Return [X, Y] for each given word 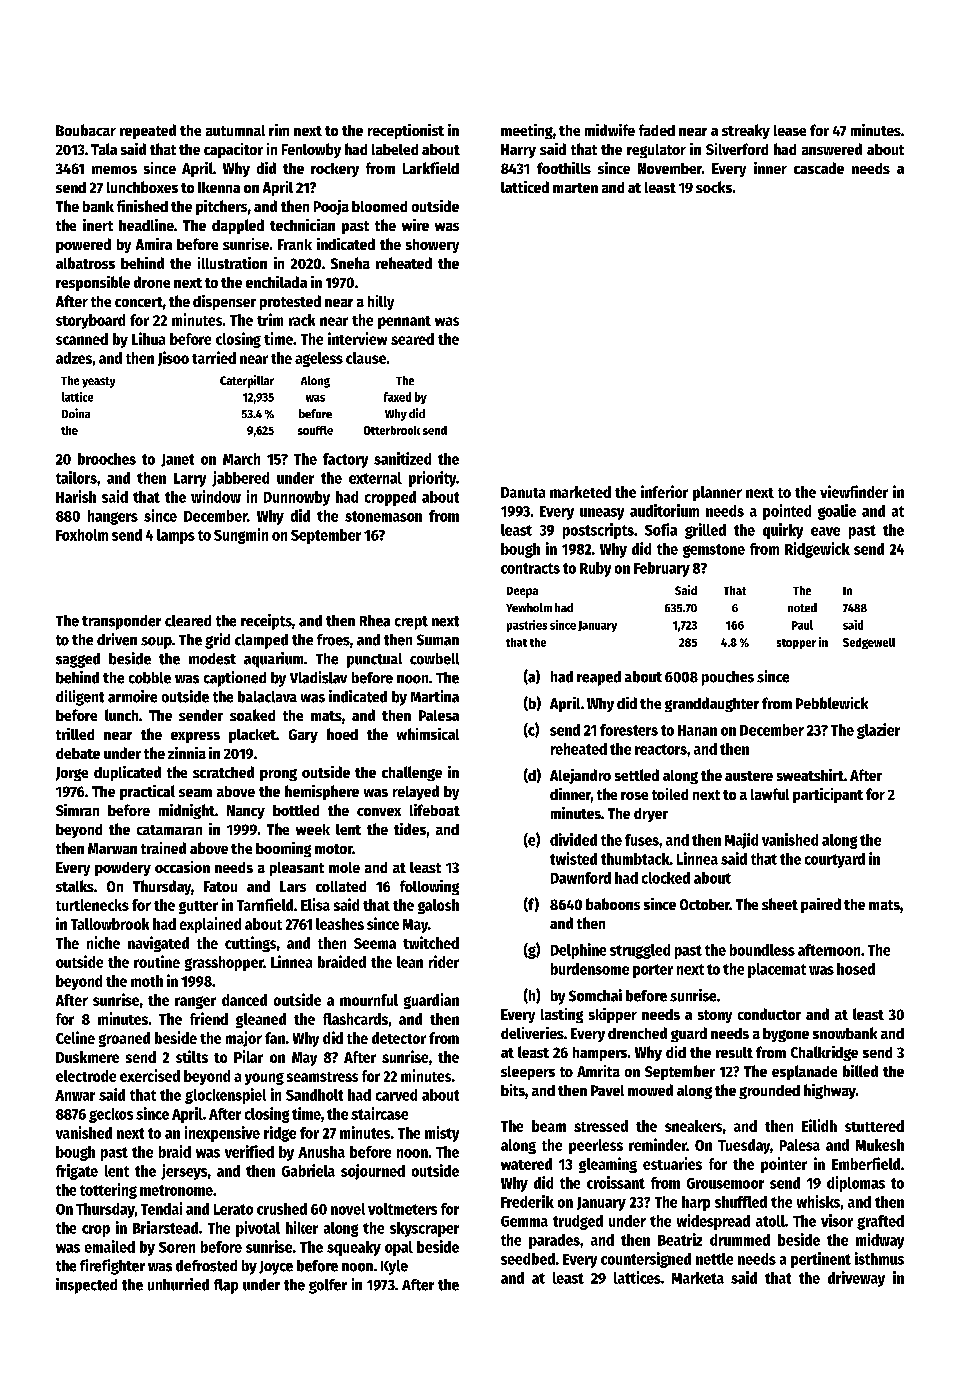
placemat [777, 970]
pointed [787, 512]
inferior [664, 491]
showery [432, 246]
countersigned [646, 1260]
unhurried [178, 1284]
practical [147, 792]
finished [142, 206]
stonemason [383, 516]
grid [217, 641]
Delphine [578, 951]
